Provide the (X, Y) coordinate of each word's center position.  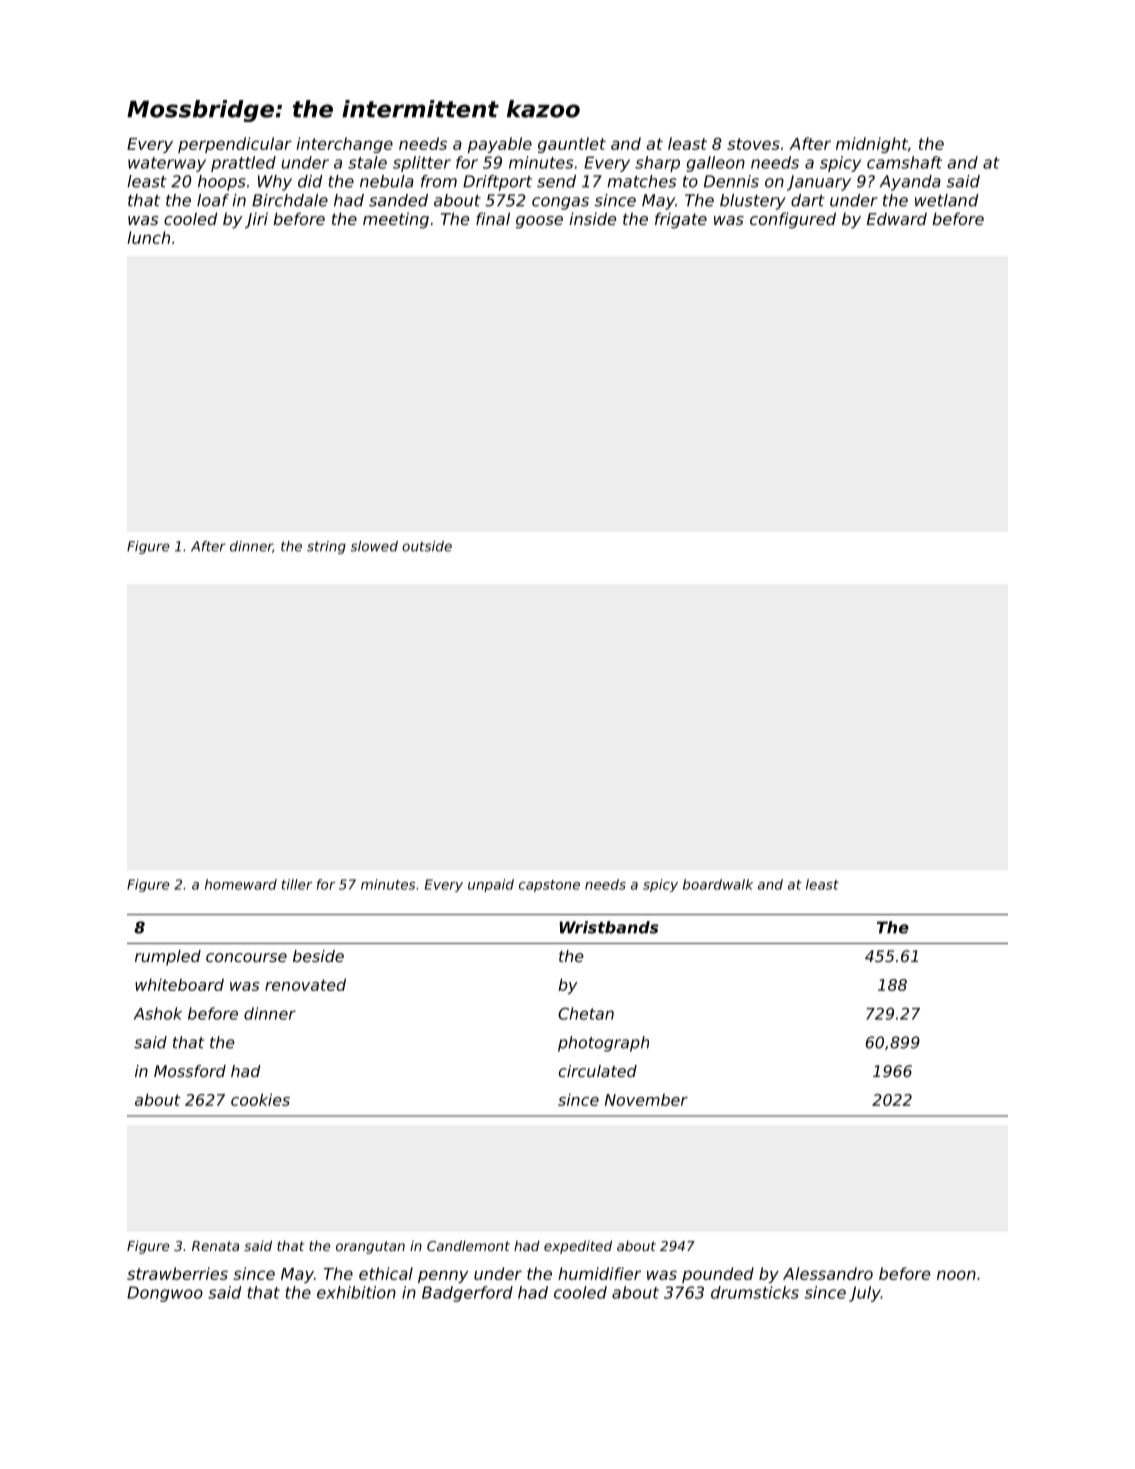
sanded (398, 200)
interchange (344, 145)
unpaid (491, 885)
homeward (241, 884)
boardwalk (718, 884)
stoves (753, 144)
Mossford (190, 1071)
